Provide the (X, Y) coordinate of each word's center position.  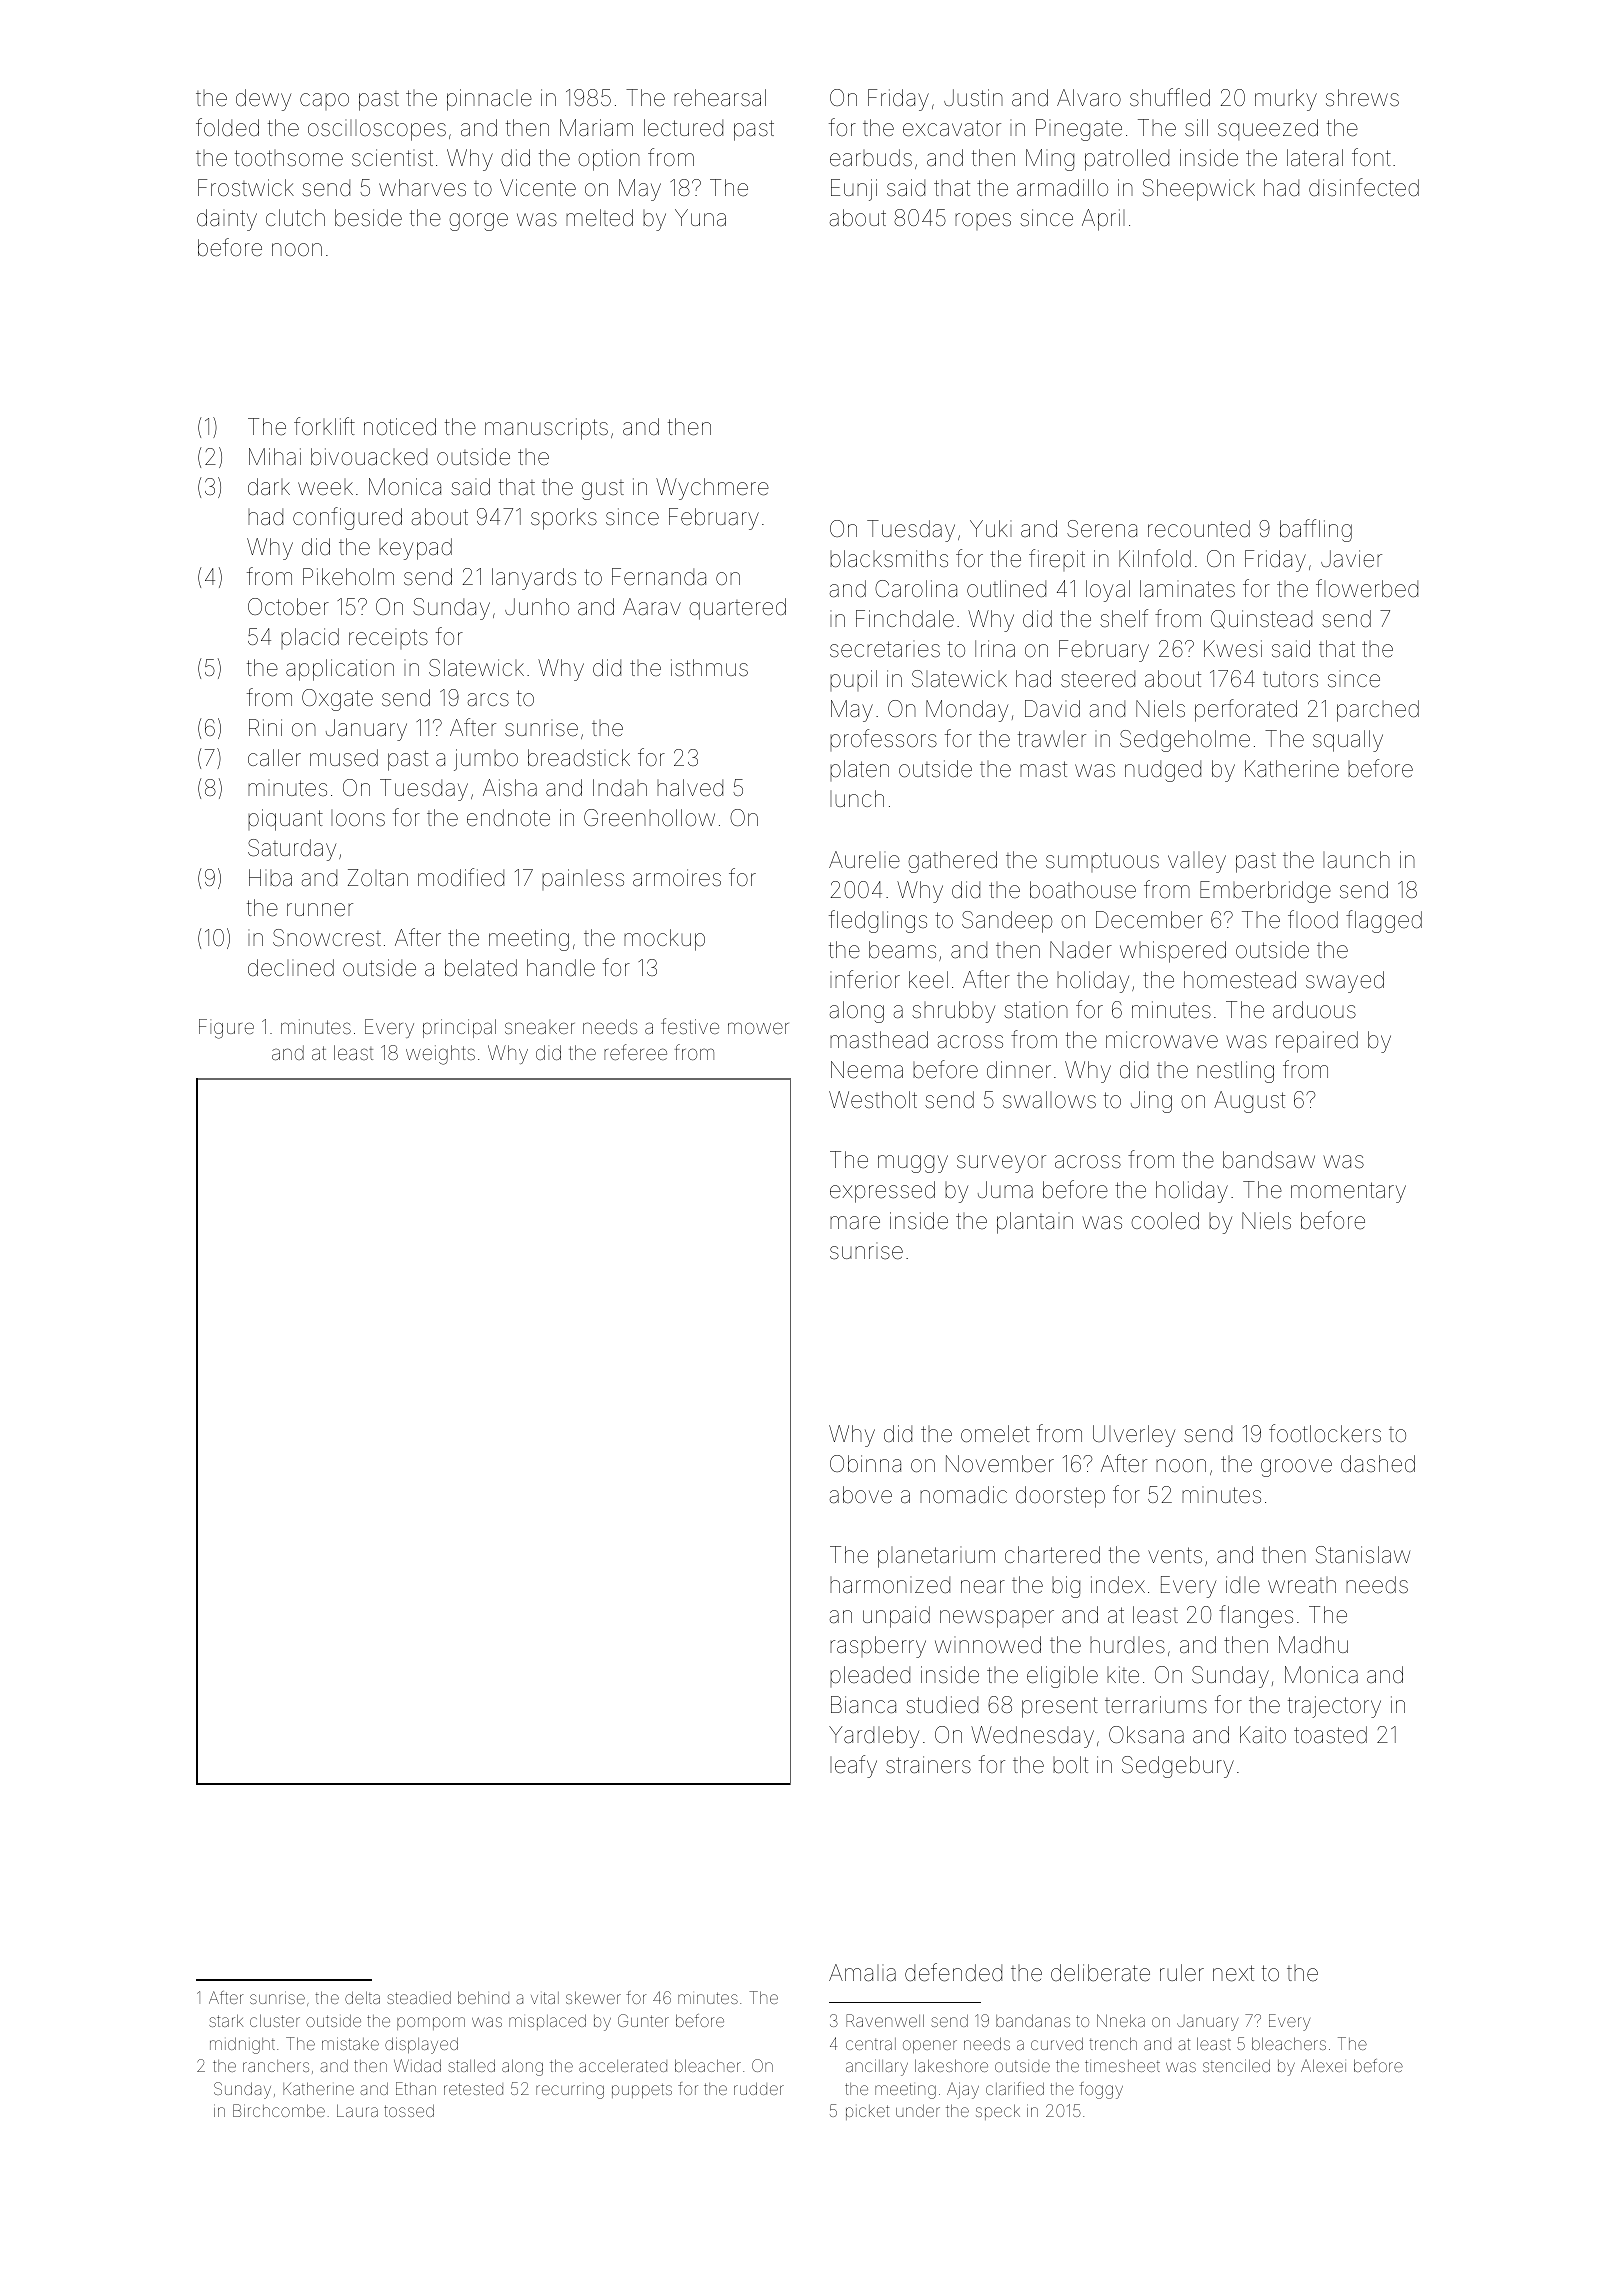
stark (226, 2020)
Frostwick (246, 187)
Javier (1351, 559)
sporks (564, 519)
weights (440, 1055)
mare (855, 1223)
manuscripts (546, 429)
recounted (1199, 529)
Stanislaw (1363, 1554)
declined (291, 968)
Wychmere (712, 489)
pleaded (870, 1676)
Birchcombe (279, 2110)
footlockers (1325, 1433)
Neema (867, 1070)
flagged (1384, 921)
